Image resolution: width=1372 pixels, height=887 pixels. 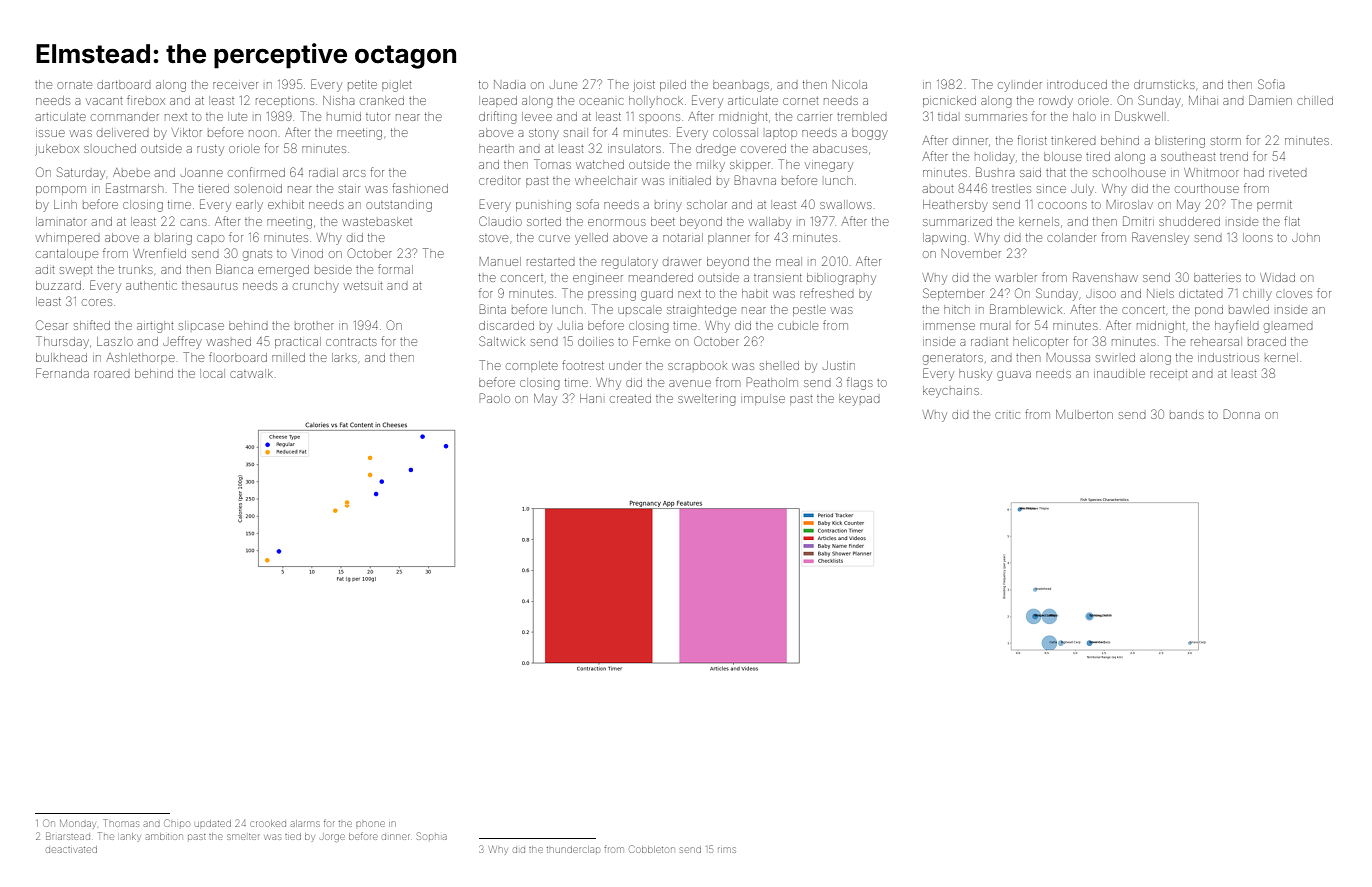 What do you see at coordinates (432, 836) in the screenshot?
I see `Sophia` at bounding box center [432, 836].
